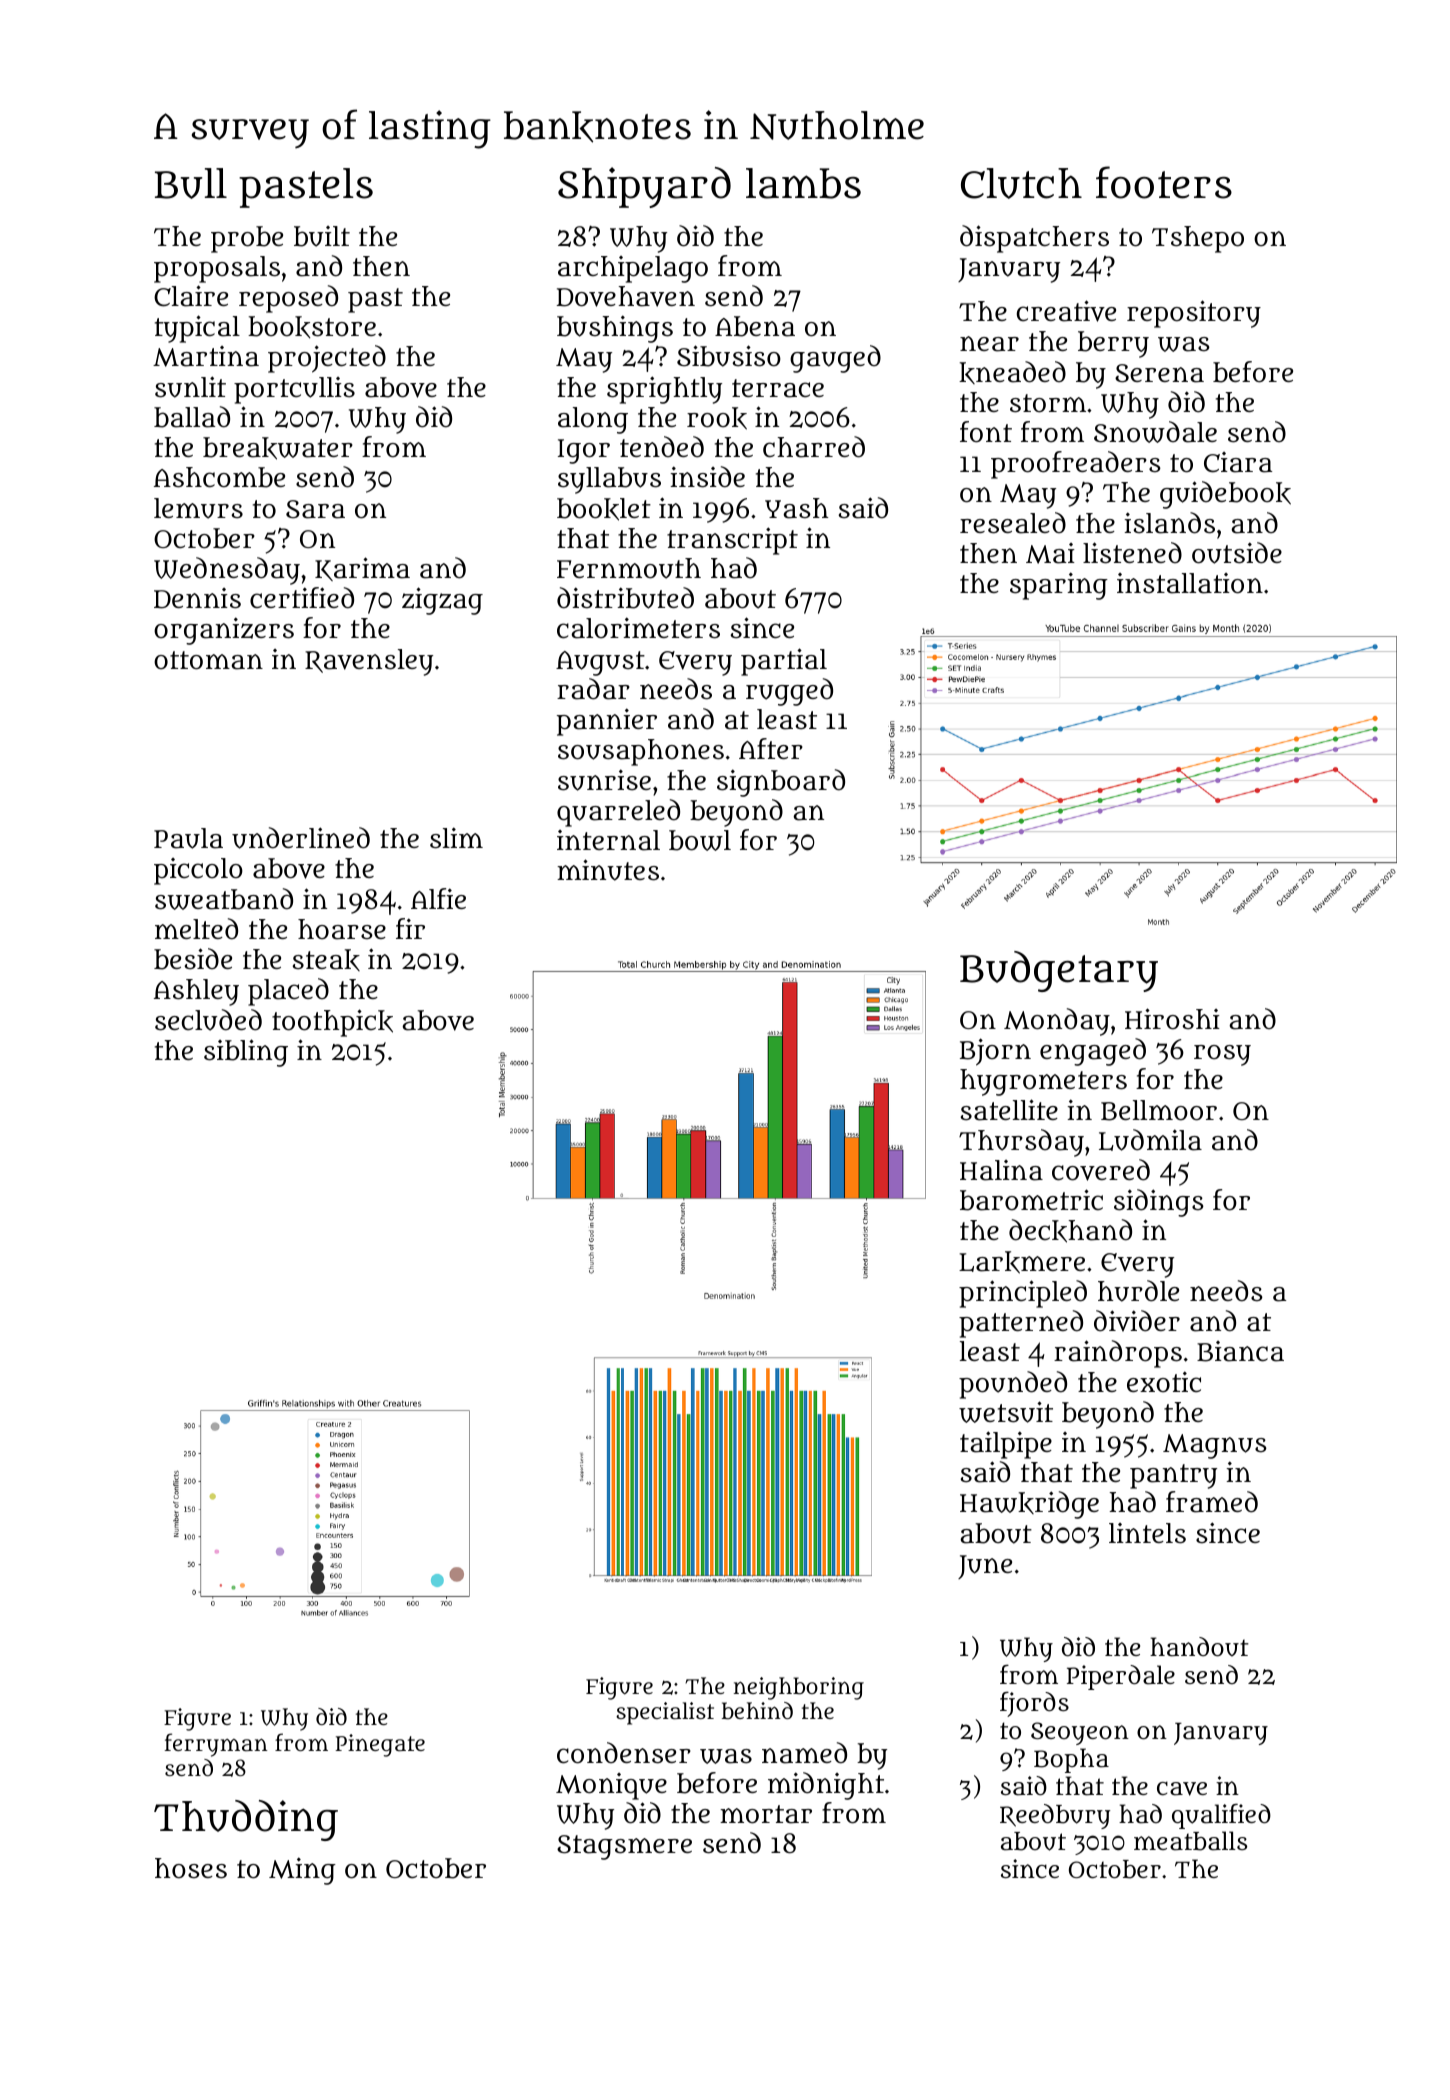 This screenshot has height=2100, width=1450. I want to click on Pinegate, so click(380, 1745).
